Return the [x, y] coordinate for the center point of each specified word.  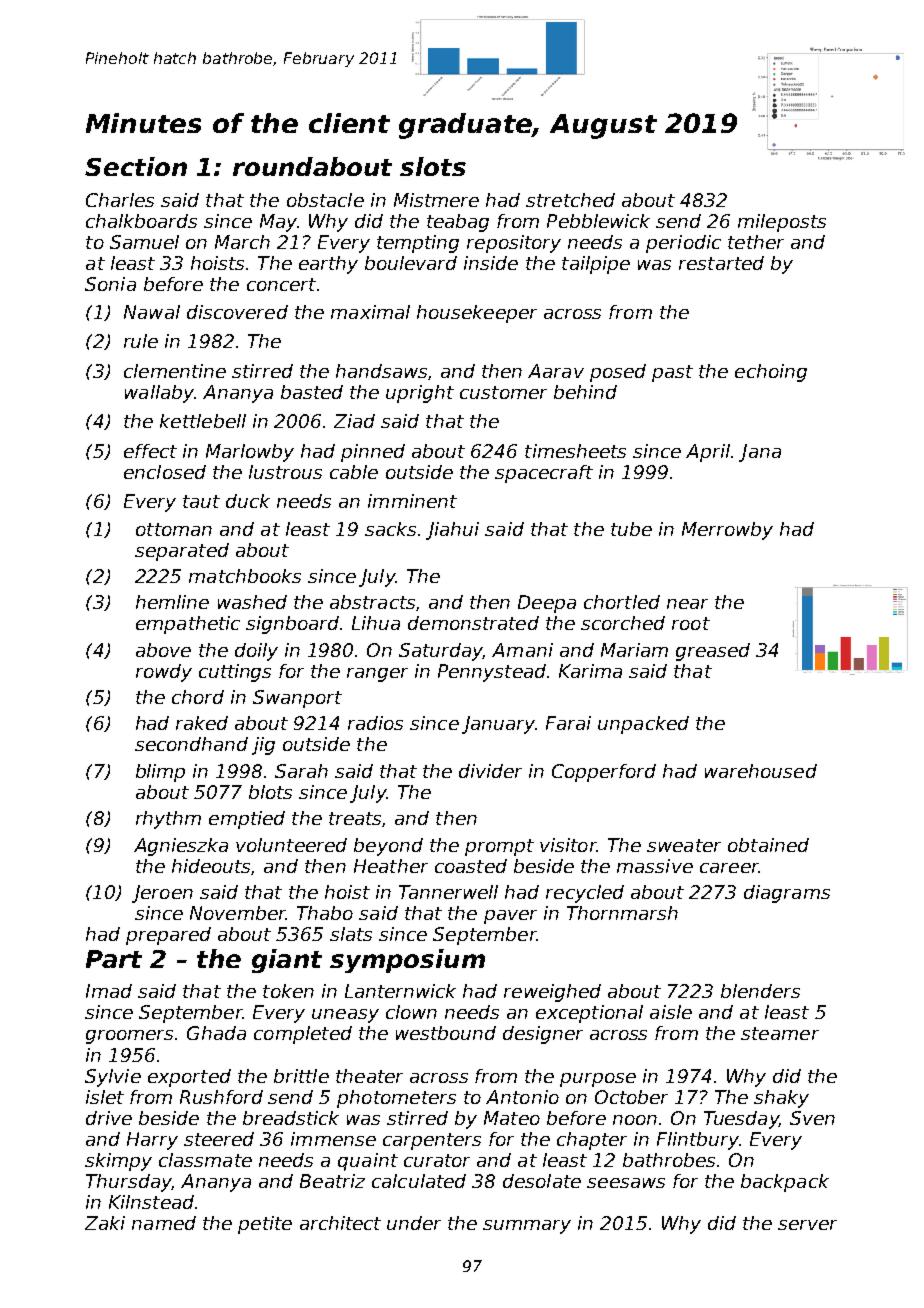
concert [281, 284]
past [672, 373]
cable [354, 472]
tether [756, 242]
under [414, 1223]
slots [433, 166]
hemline [172, 602]
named [164, 1223]
